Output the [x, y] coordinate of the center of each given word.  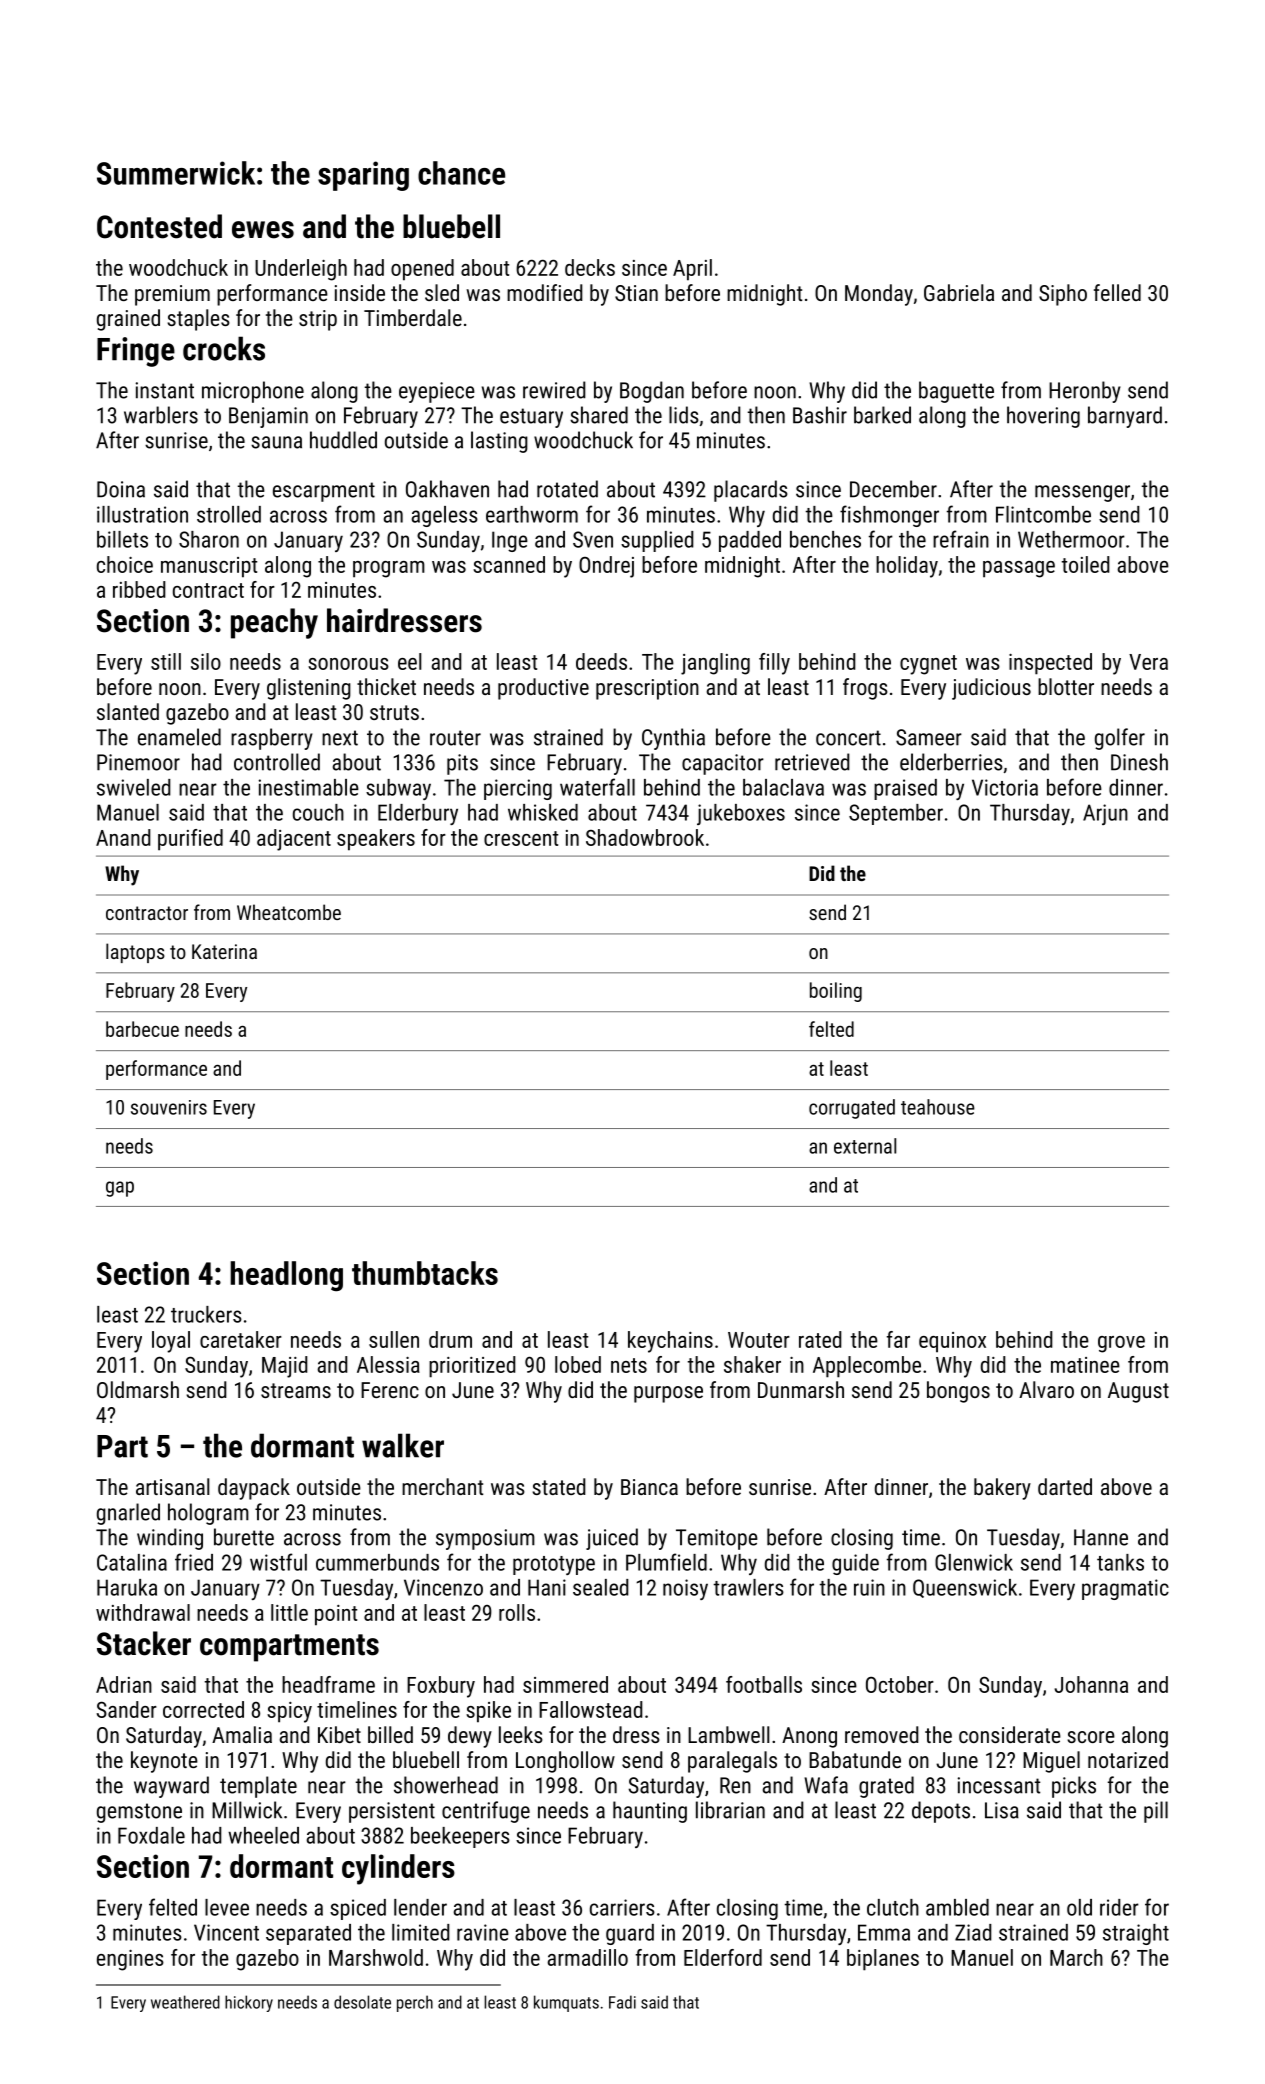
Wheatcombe [289, 912]
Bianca [649, 1487]
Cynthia [673, 739]
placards [751, 491]
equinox [952, 1342]
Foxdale [151, 1835]
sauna [276, 442]
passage [1019, 569]
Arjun [1105, 814]
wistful [278, 1562]
